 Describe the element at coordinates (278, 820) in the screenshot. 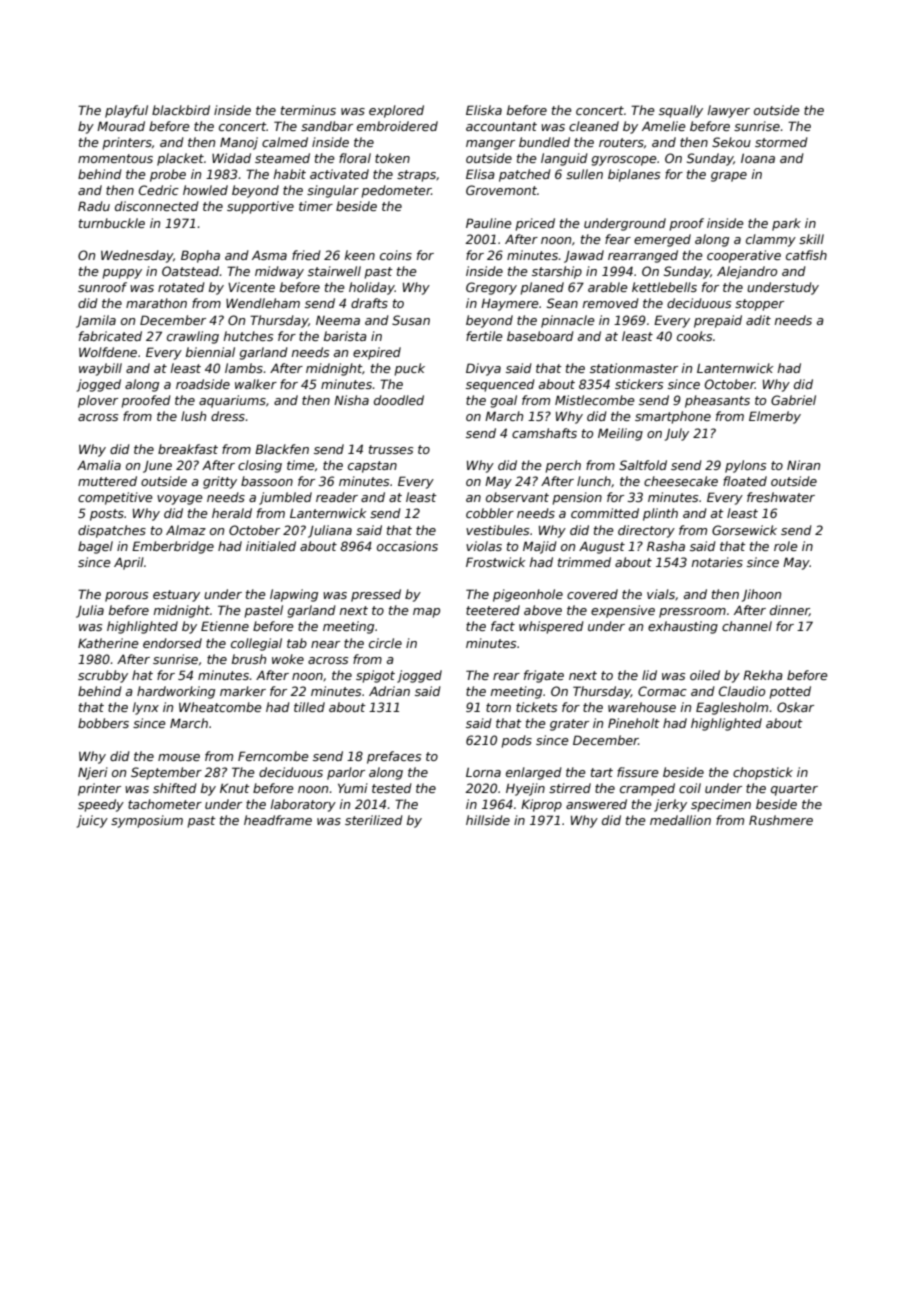

I see `headframe` at that location.
